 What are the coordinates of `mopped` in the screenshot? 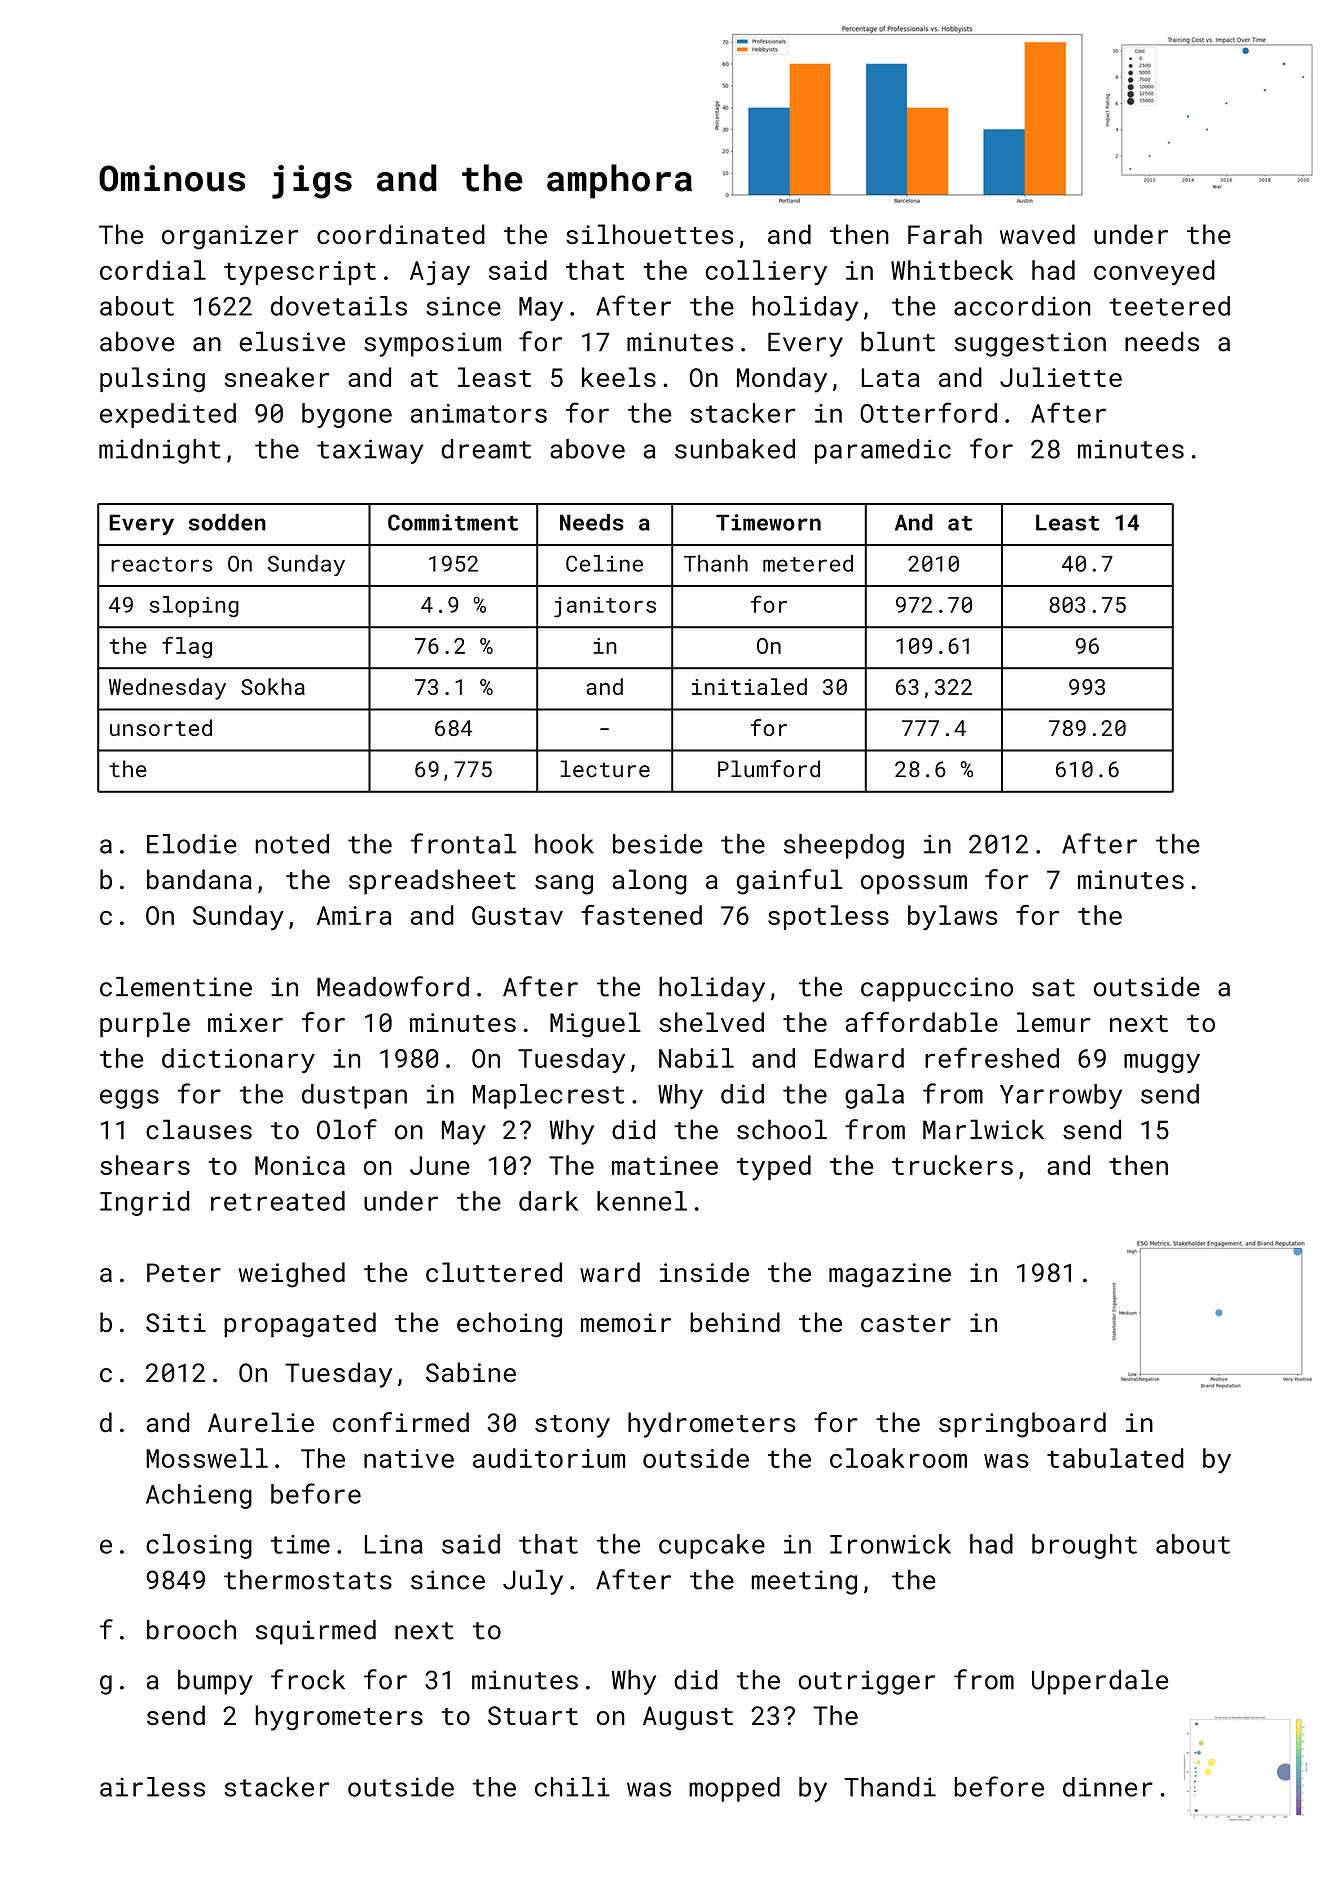 It's located at (734, 1789).
